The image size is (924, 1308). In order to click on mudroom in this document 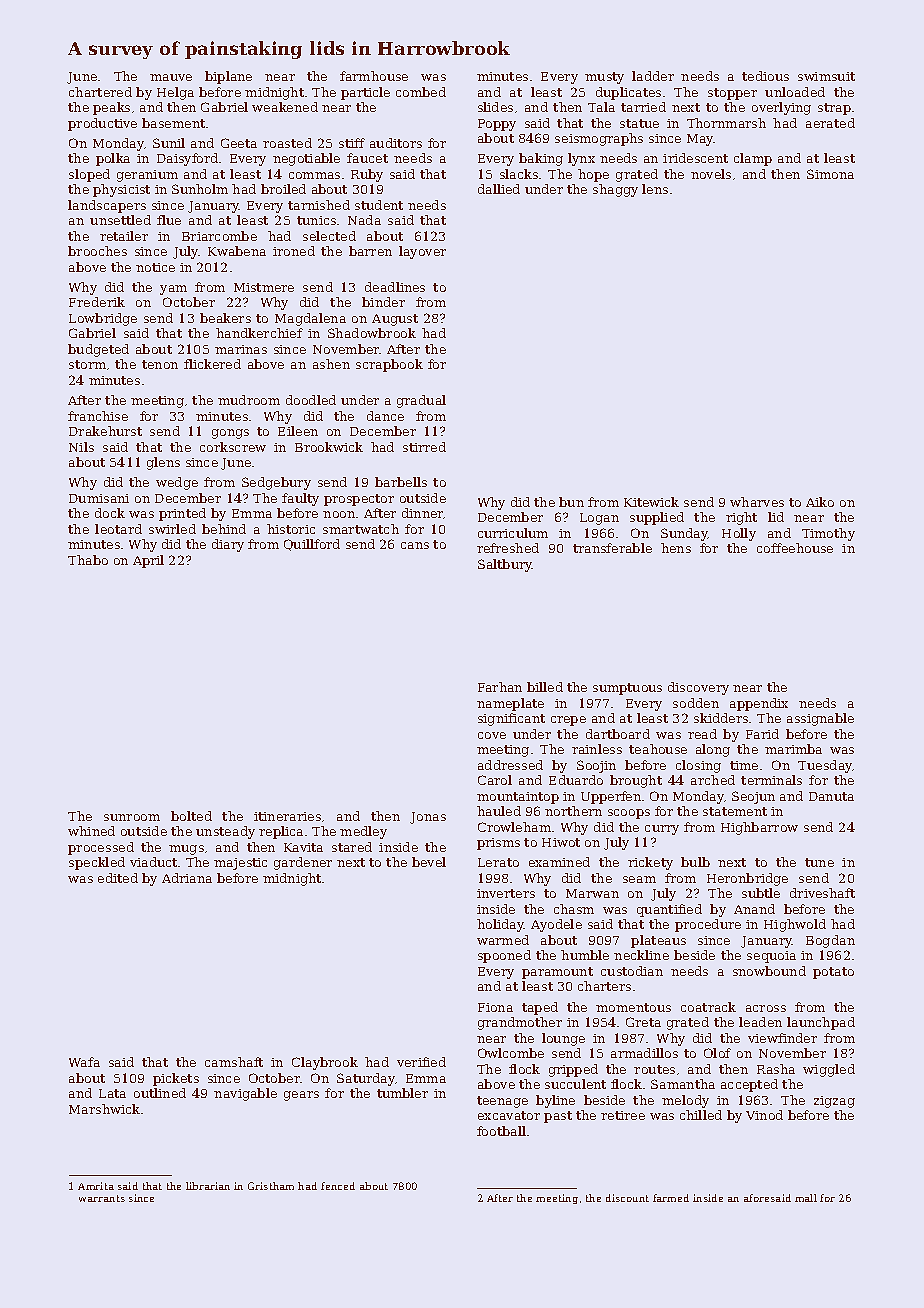, I will do `click(249, 400)`.
